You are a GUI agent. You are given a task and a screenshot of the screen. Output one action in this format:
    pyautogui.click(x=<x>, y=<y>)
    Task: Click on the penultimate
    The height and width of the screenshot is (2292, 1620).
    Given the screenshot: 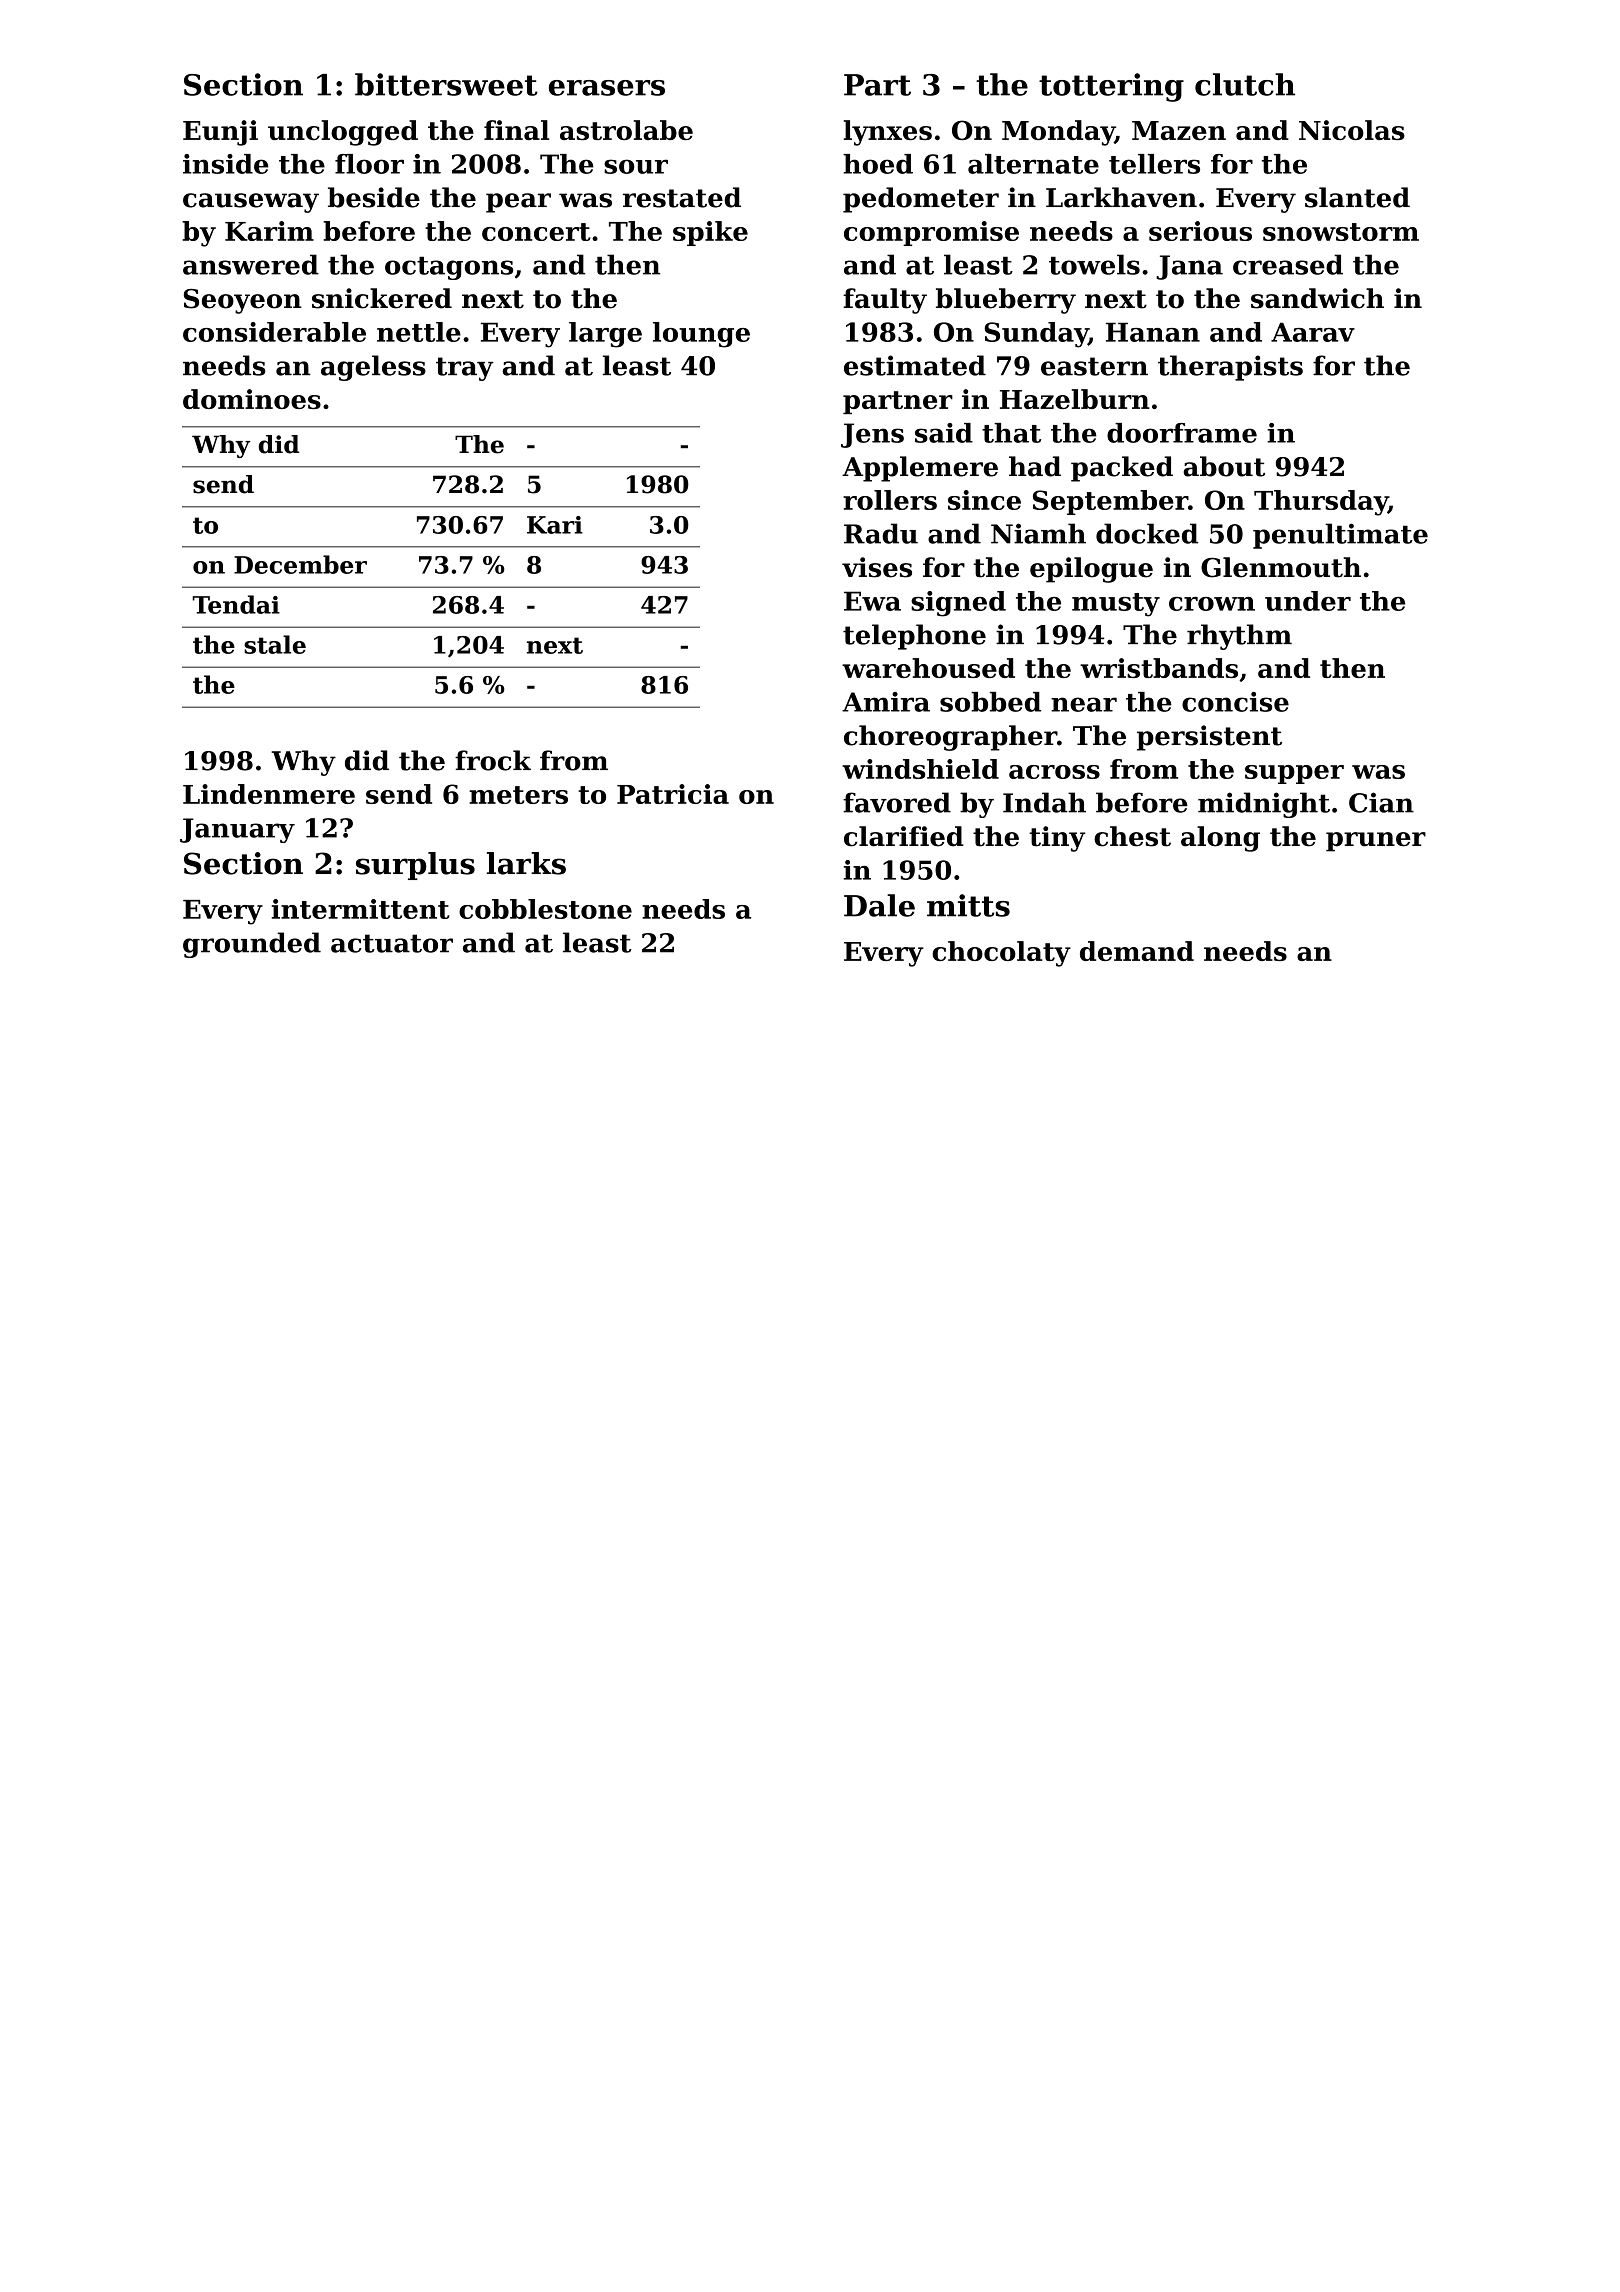 What is the action you would take?
    pyautogui.click(x=1340, y=536)
